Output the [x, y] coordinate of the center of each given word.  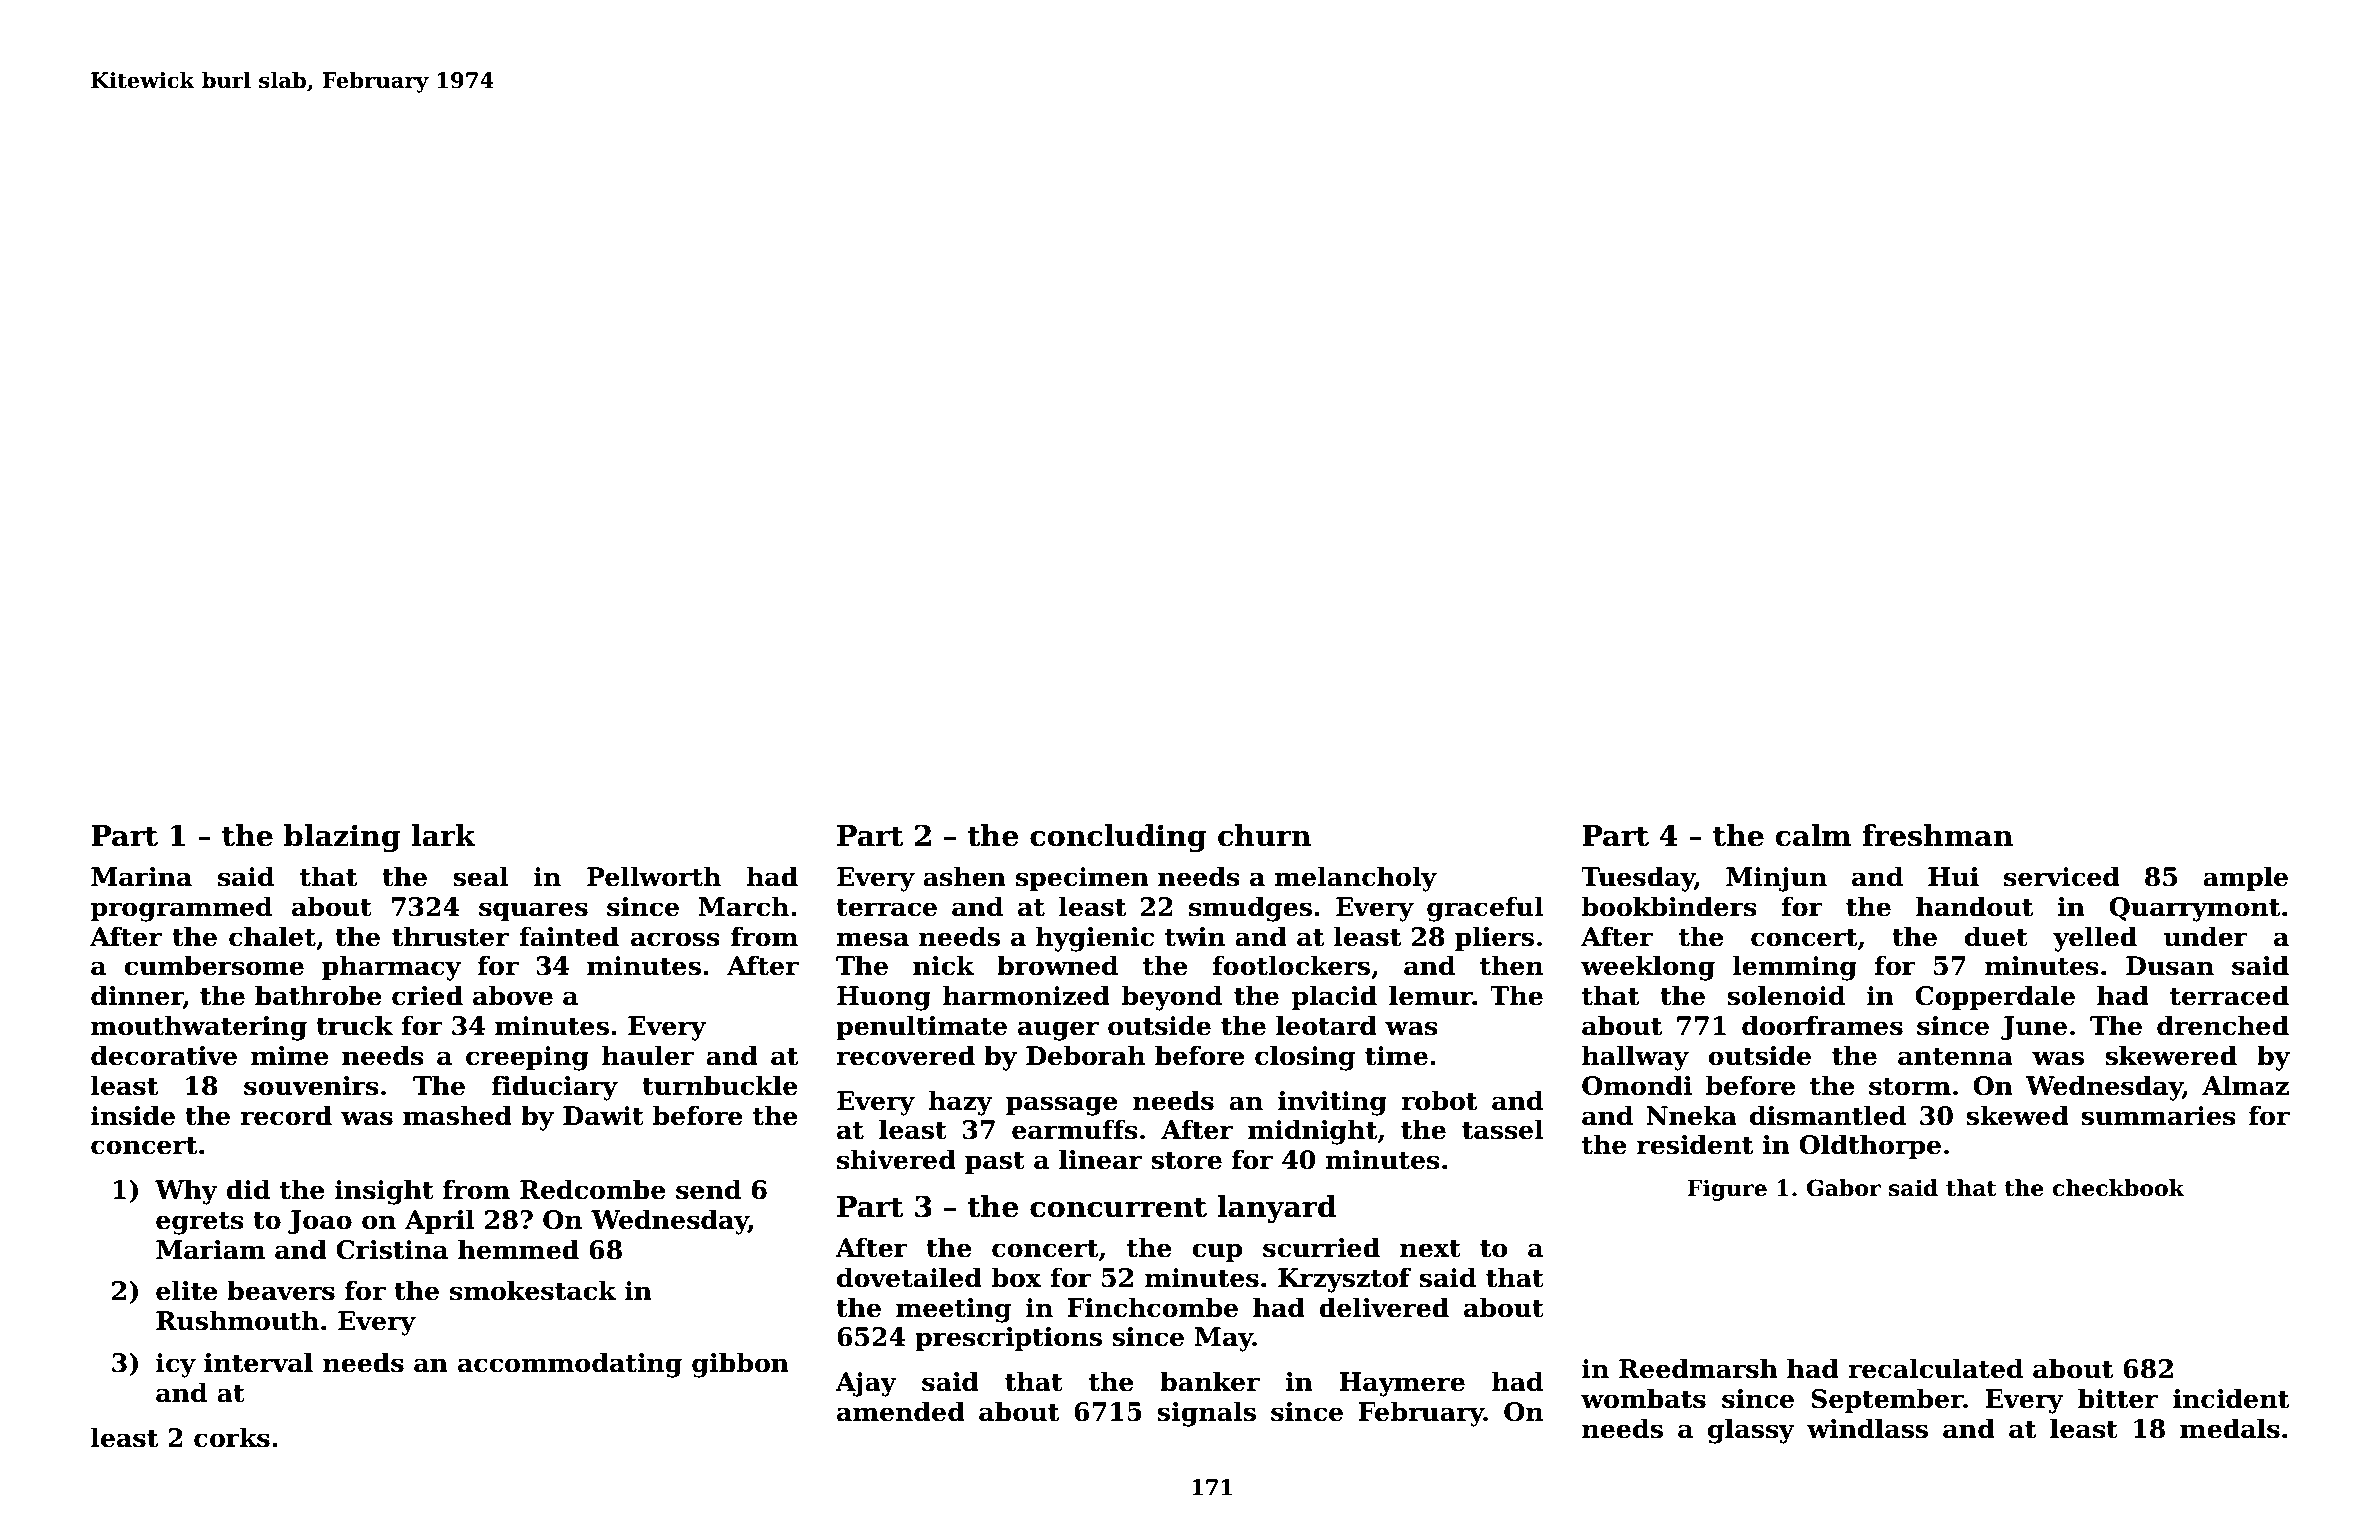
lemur [1431, 995]
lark [443, 835]
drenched [2223, 1025]
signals [1206, 1414]
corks [232, 1437]
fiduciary [555, 1088]
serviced [2062, 876]
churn [1264, 835]
